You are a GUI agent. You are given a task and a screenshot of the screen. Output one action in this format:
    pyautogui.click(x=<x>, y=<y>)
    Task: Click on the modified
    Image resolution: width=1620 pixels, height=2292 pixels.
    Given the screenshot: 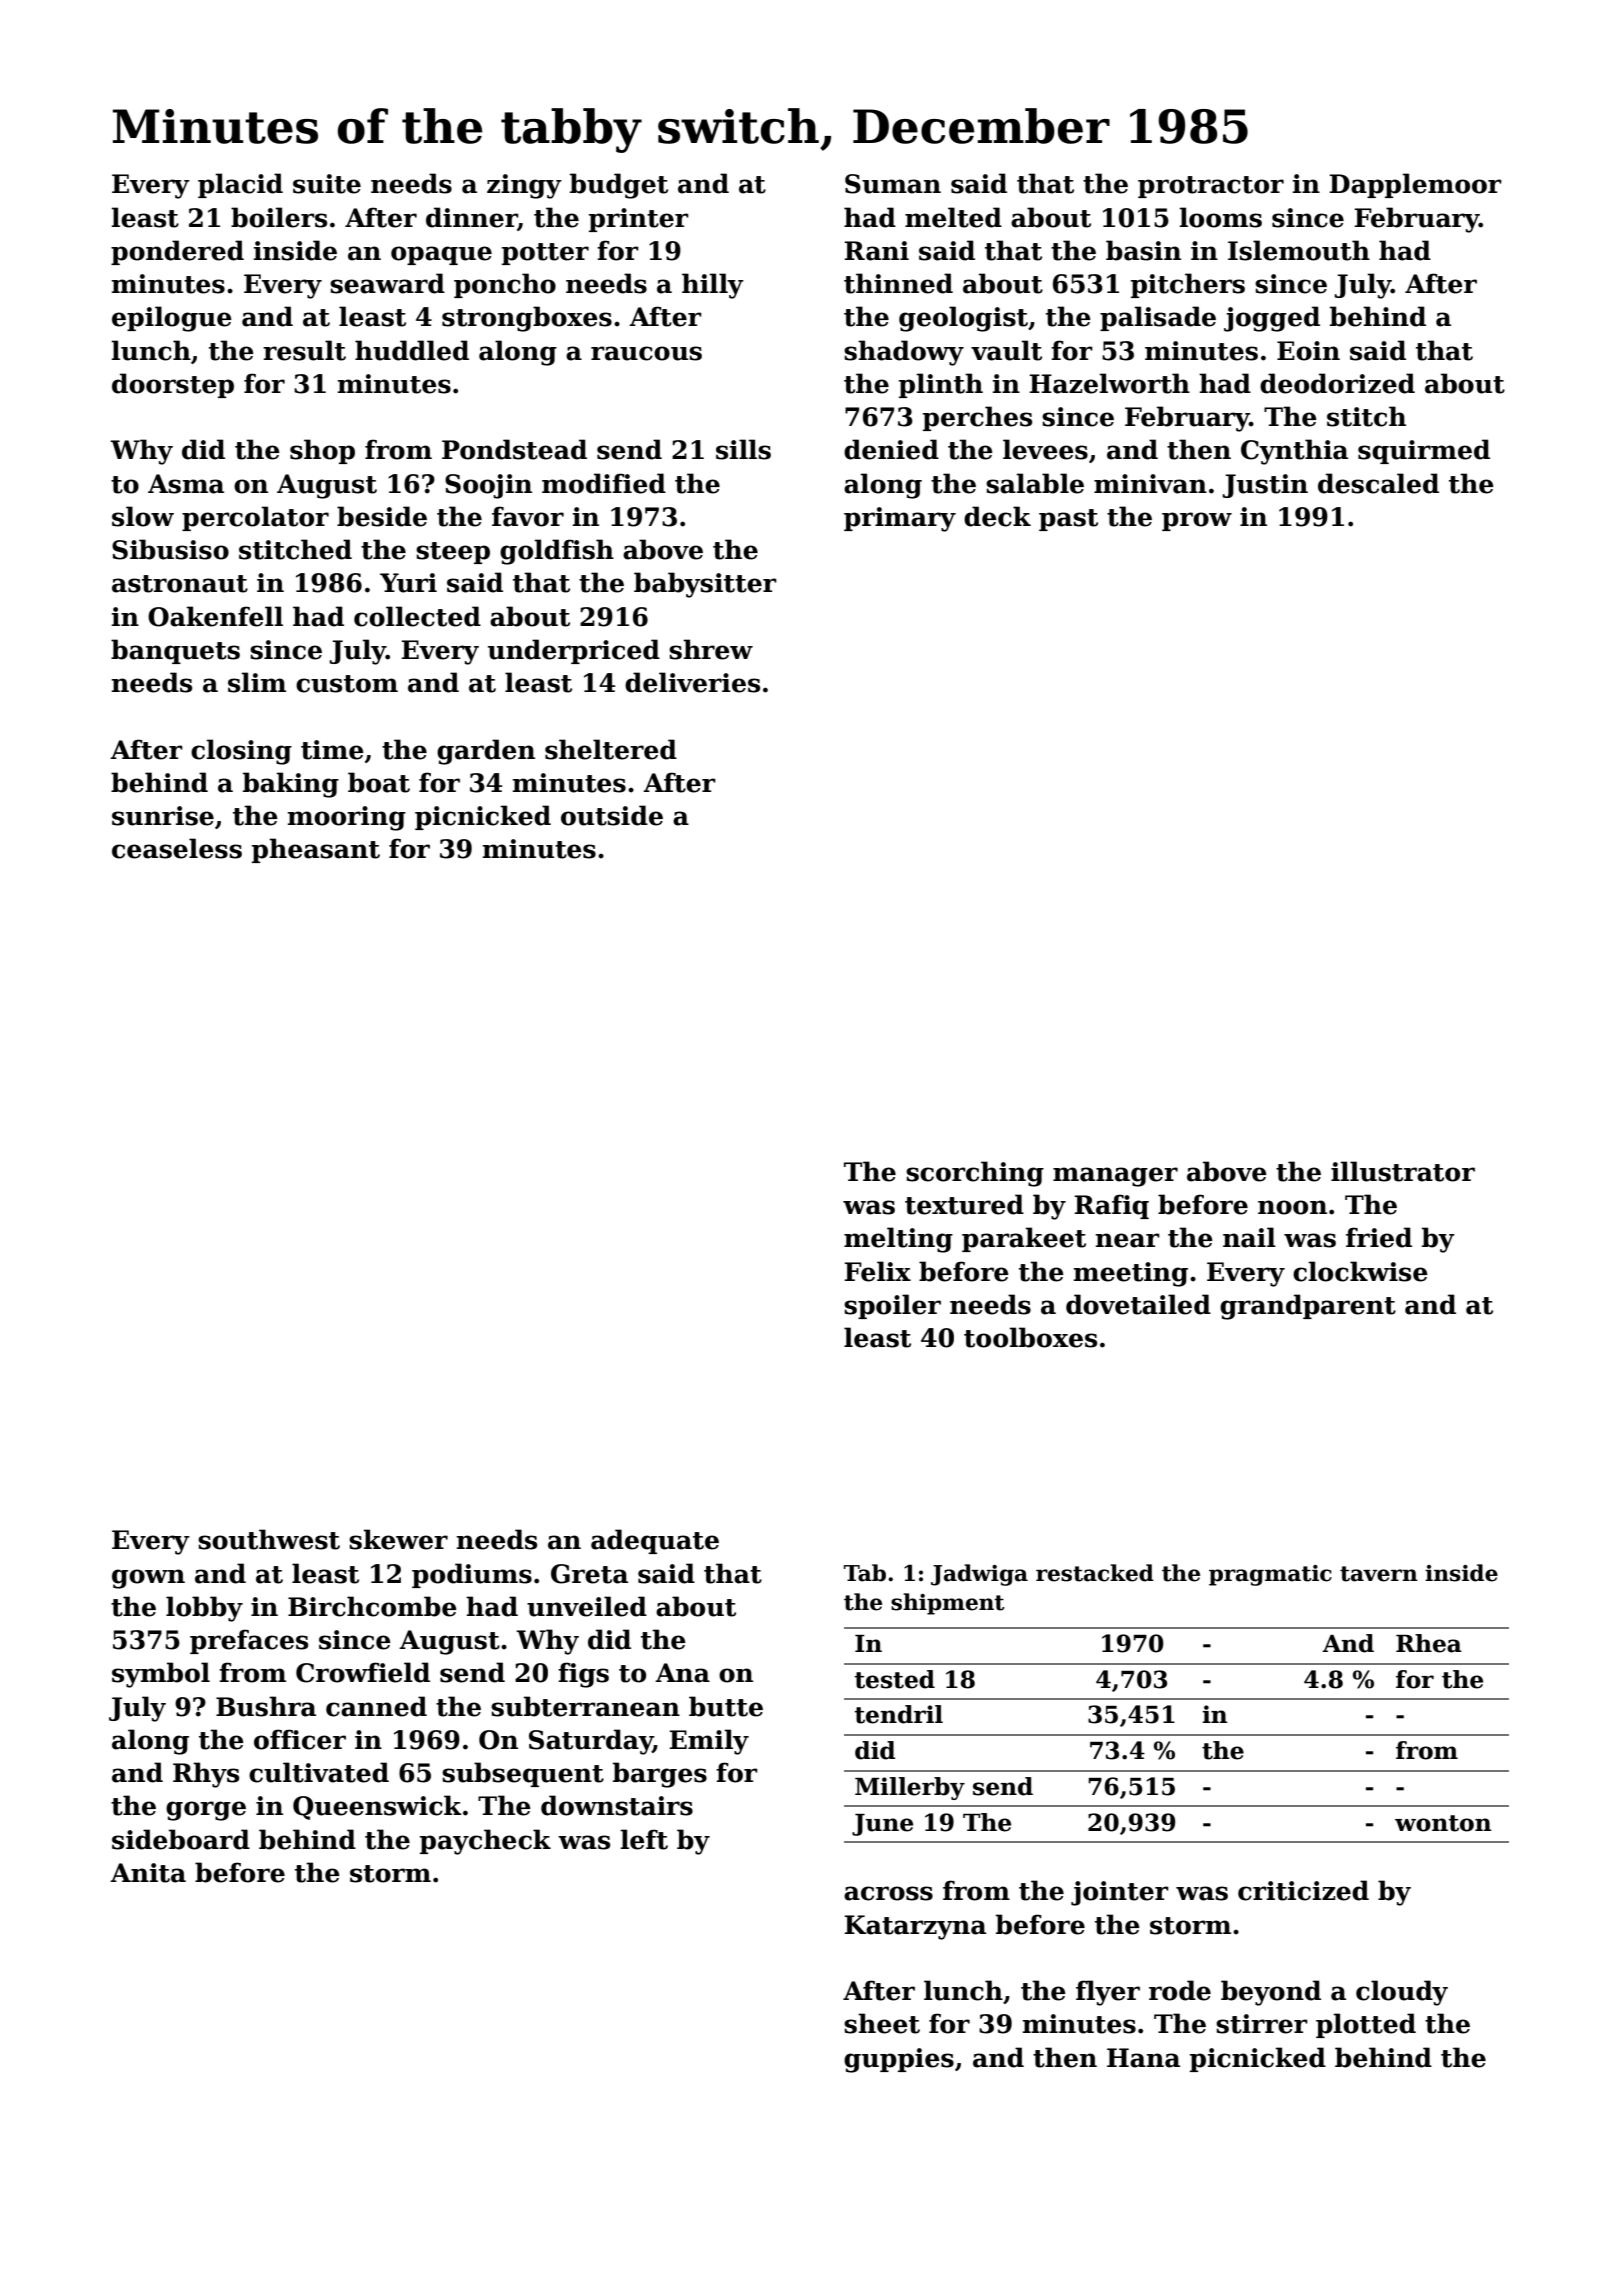 What is the action you would take?
    pyautogui.click(x=604, y=483)
